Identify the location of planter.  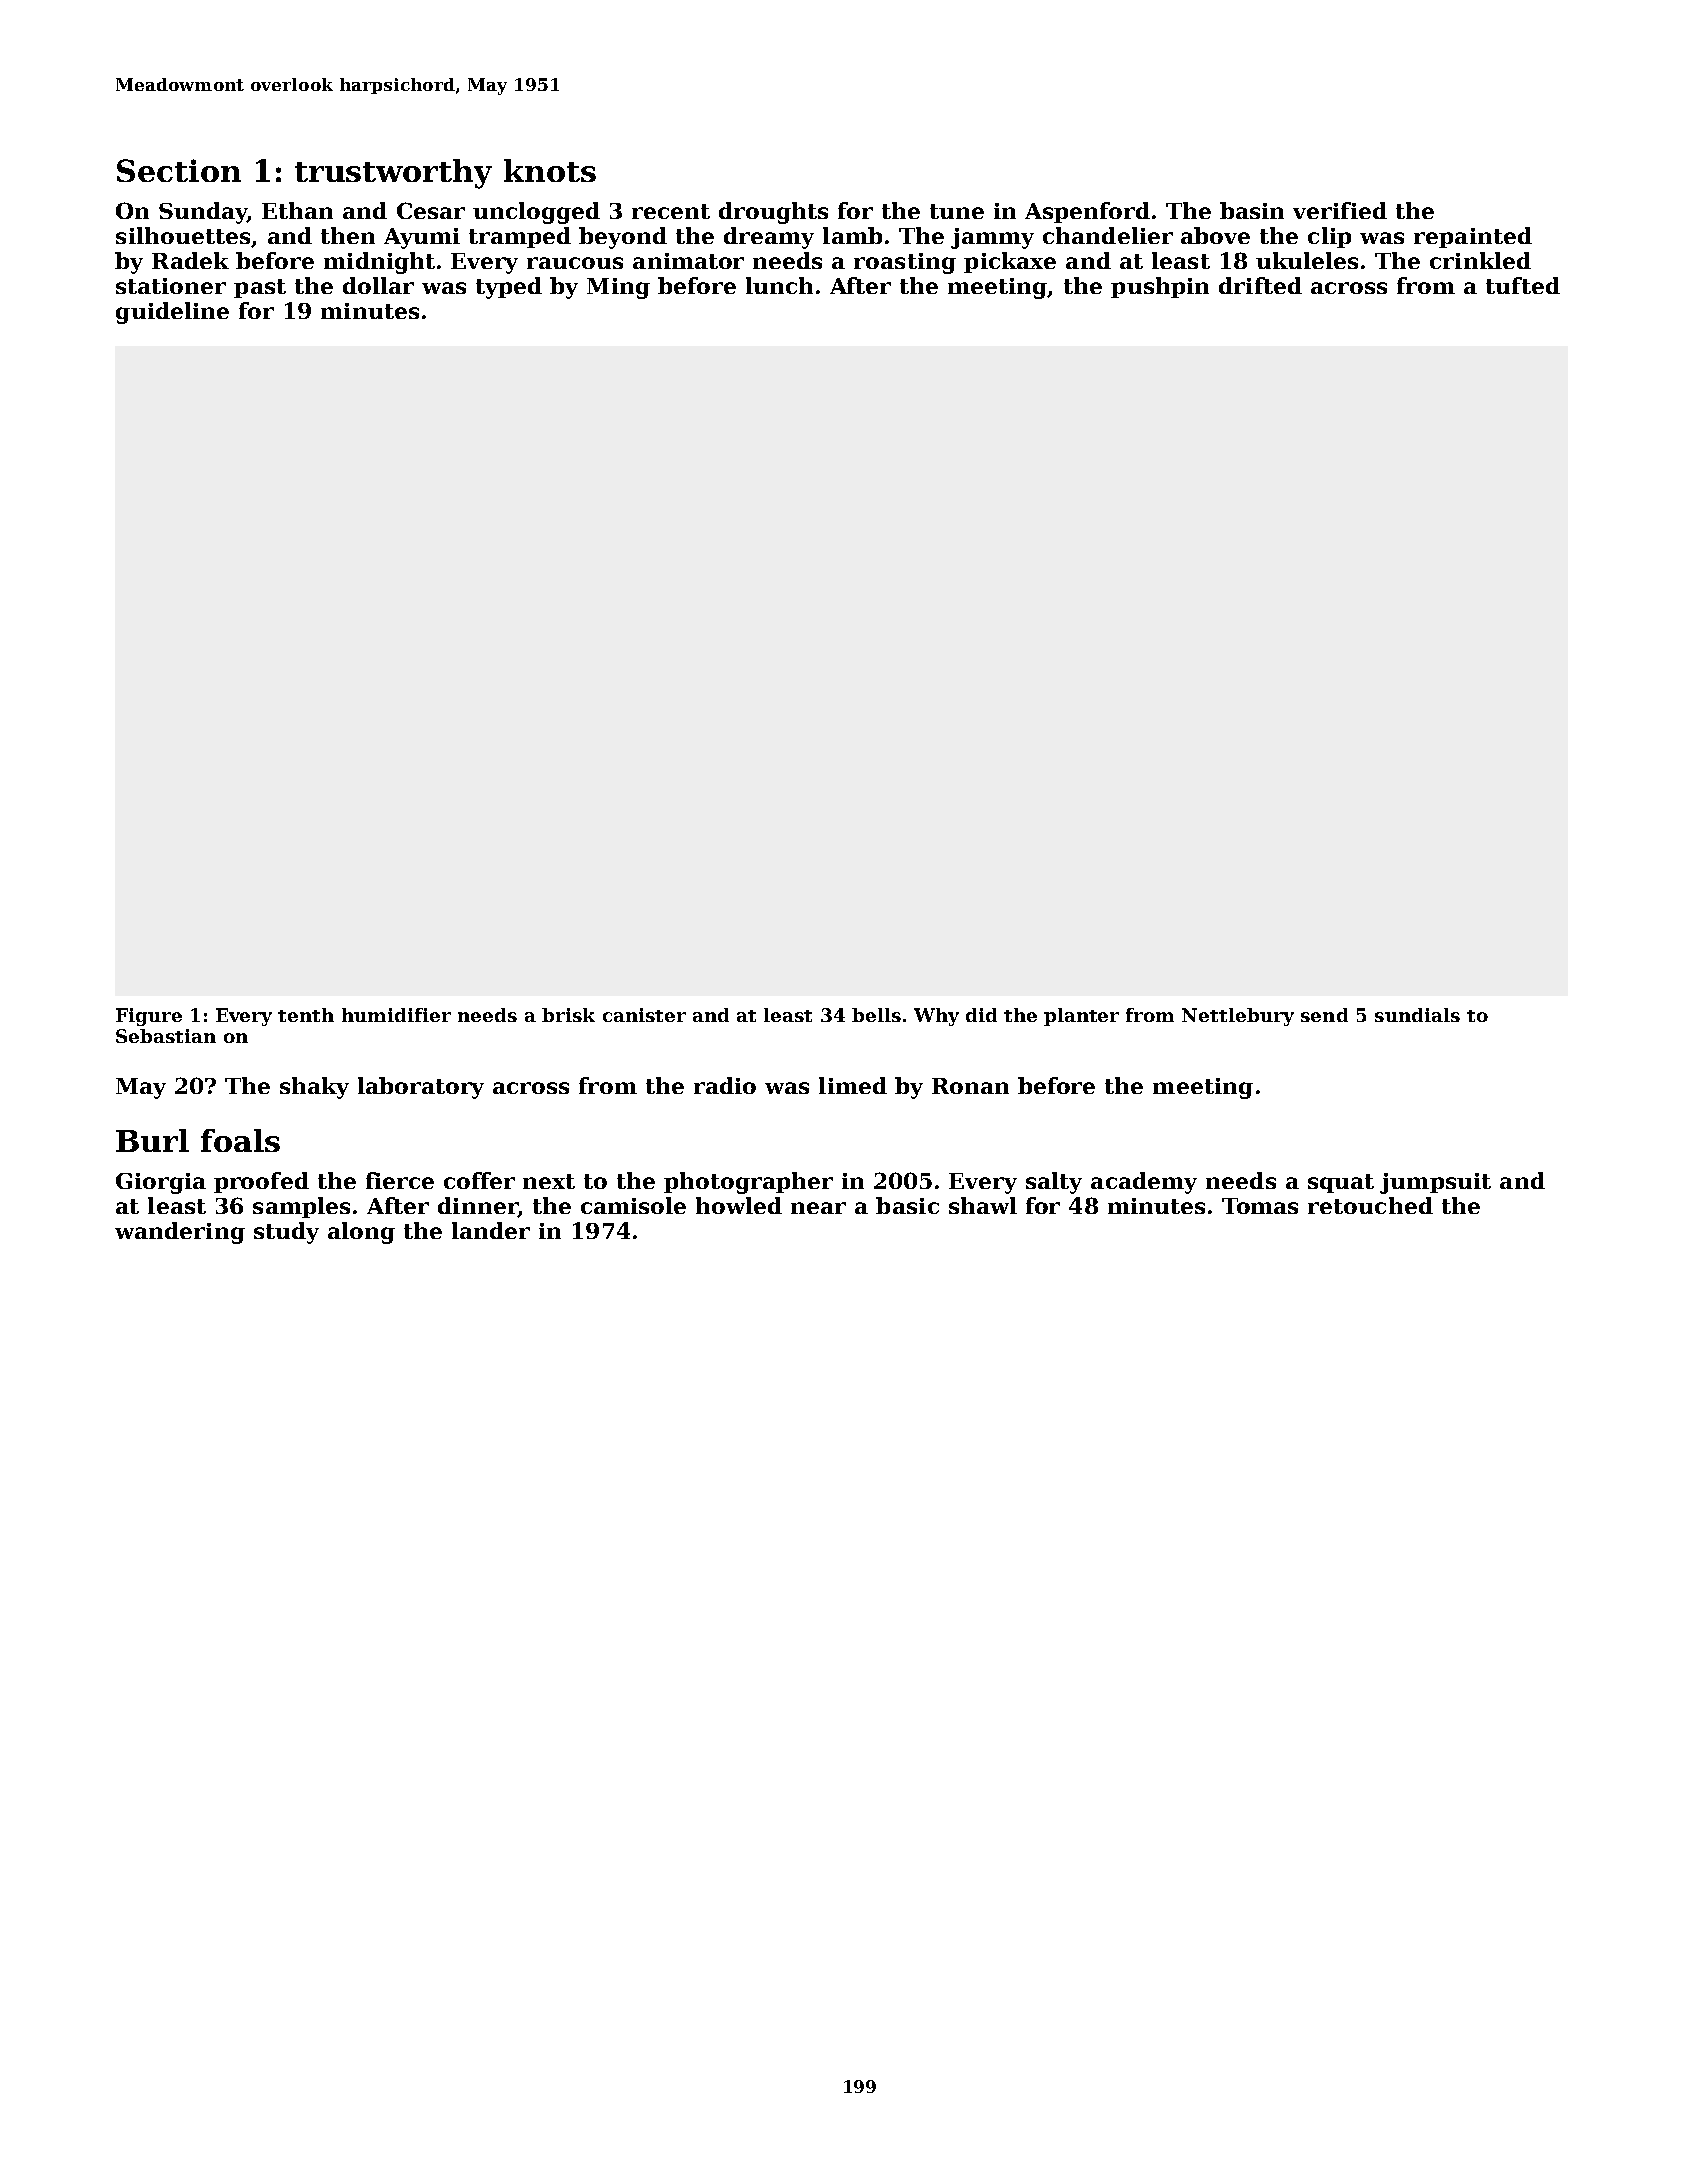
(1081, 1017).
